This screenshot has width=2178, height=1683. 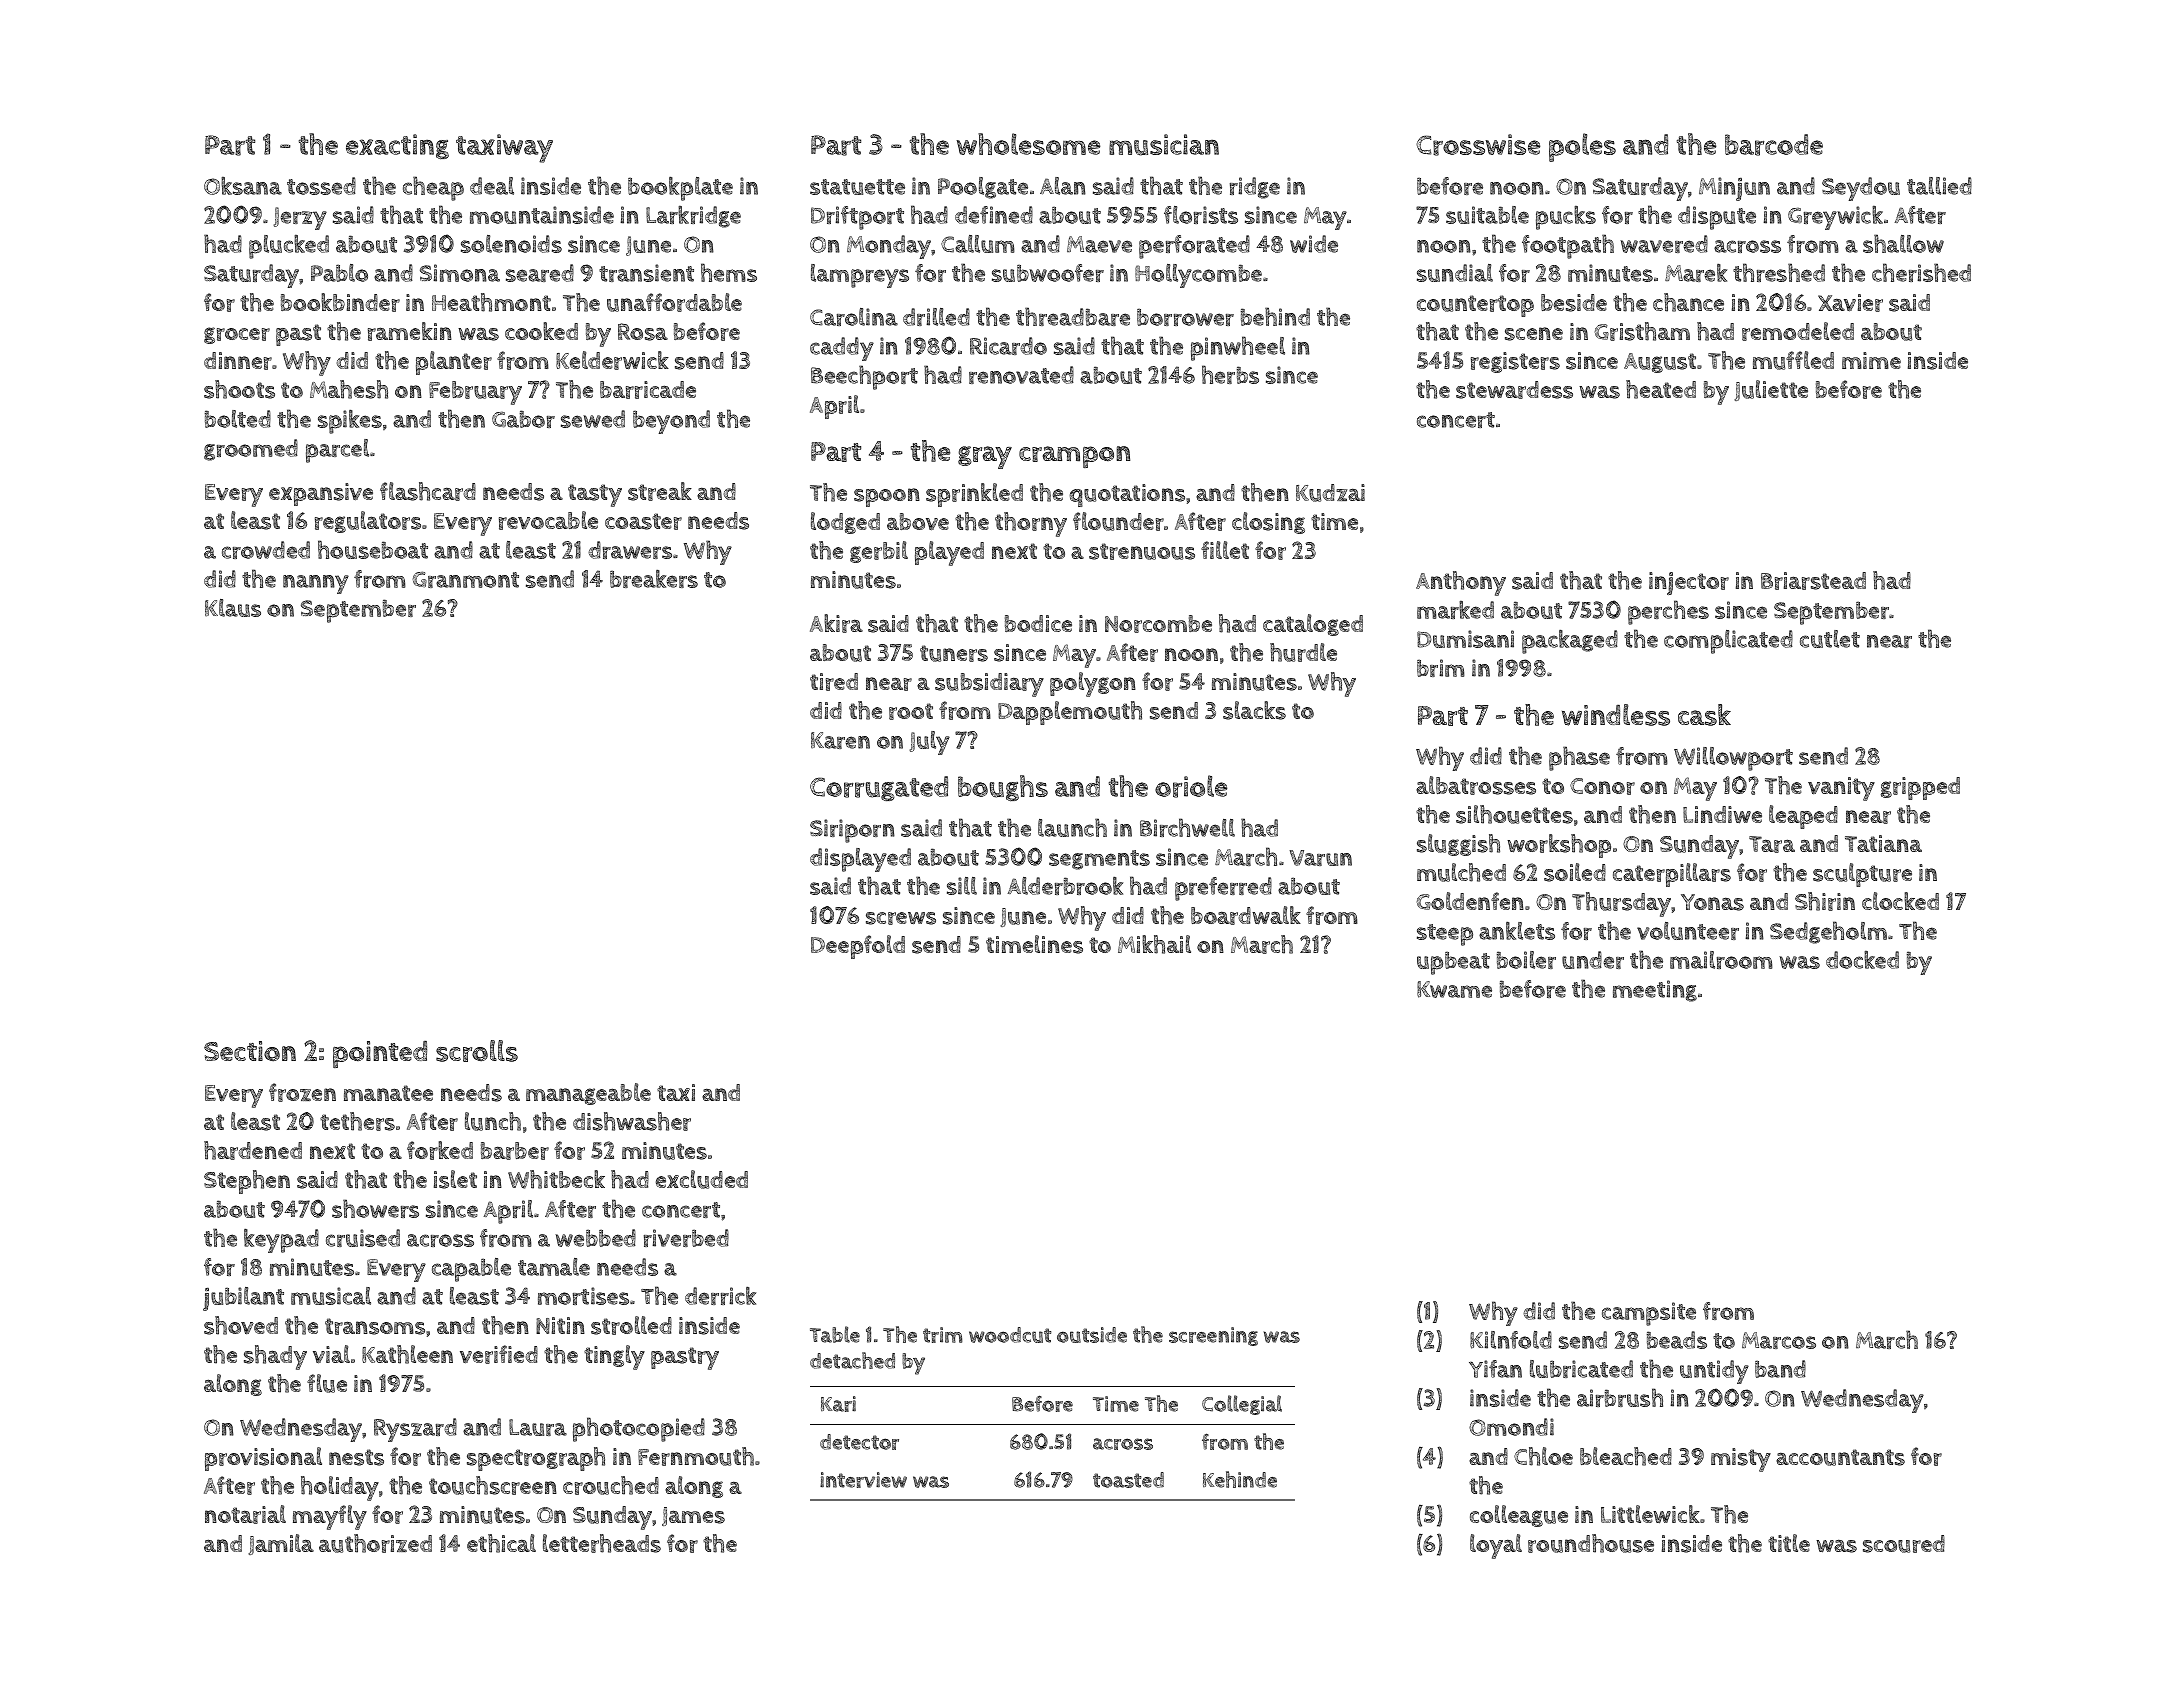 What do you see at coordinates (1246, 915) in the screenshot?
I see `boardwalk` at bounding box center [1246, 915].
